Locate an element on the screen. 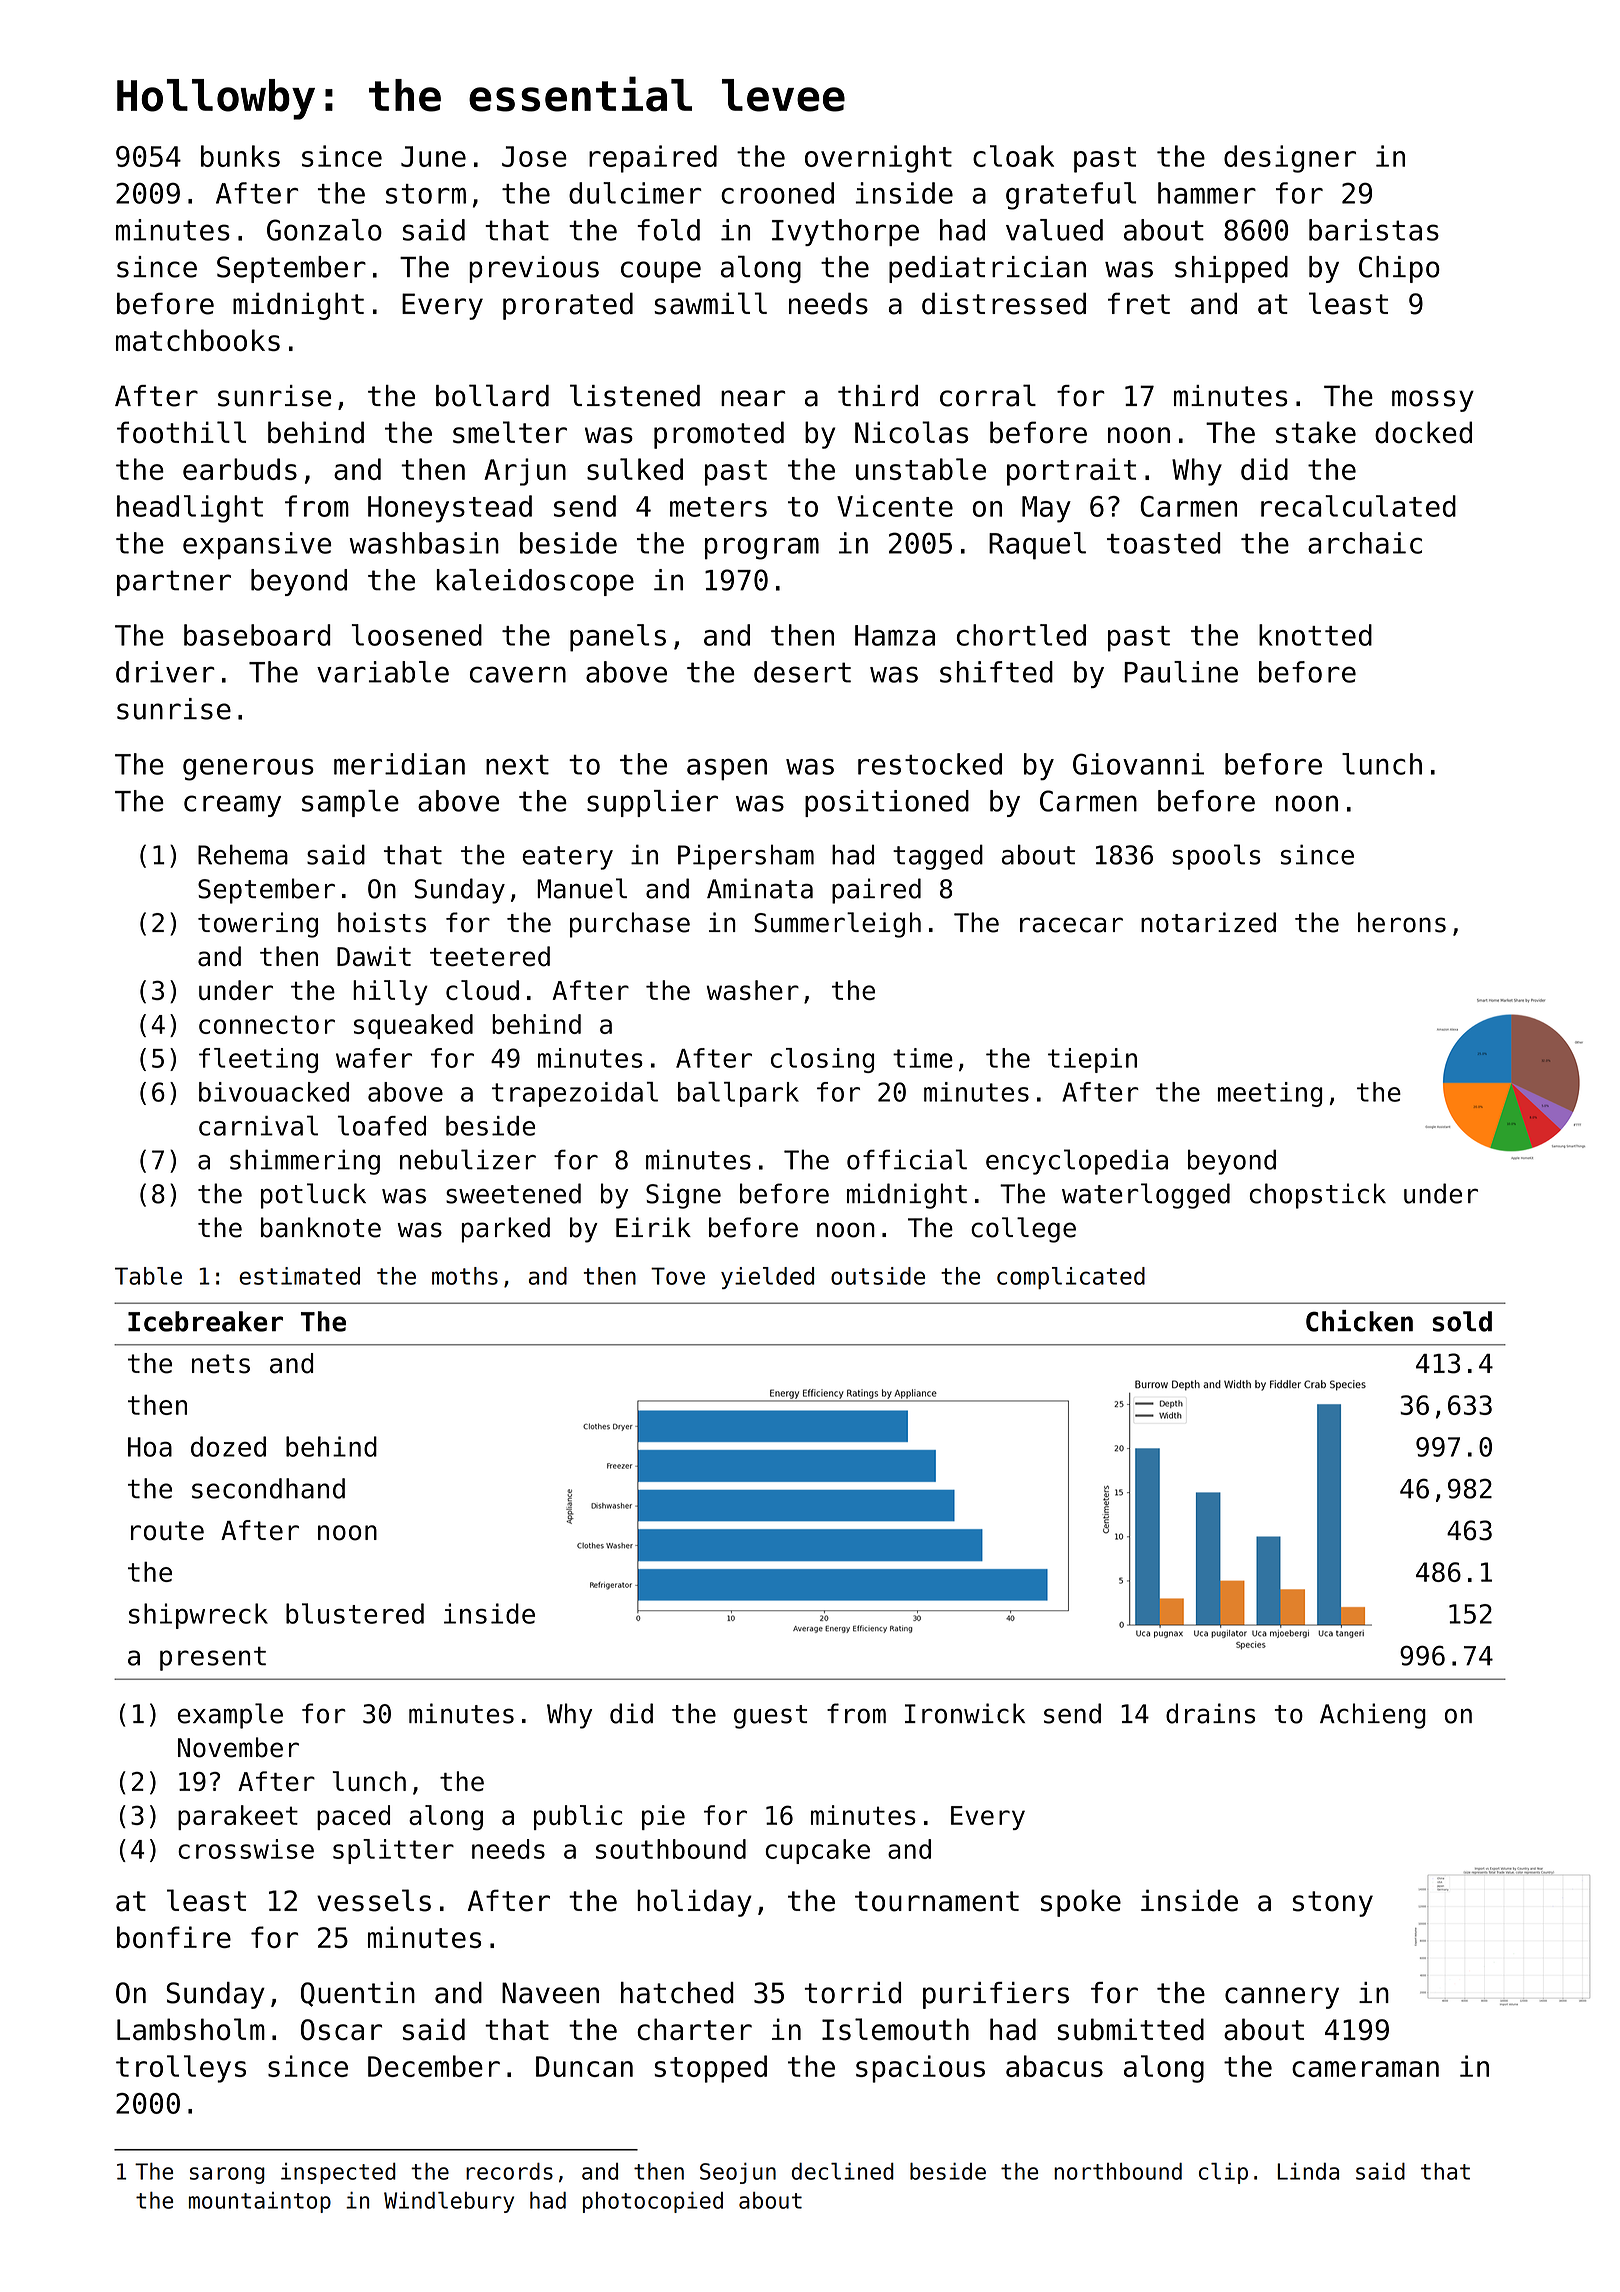  Chicken is located at coordinates (1359, 1321).
